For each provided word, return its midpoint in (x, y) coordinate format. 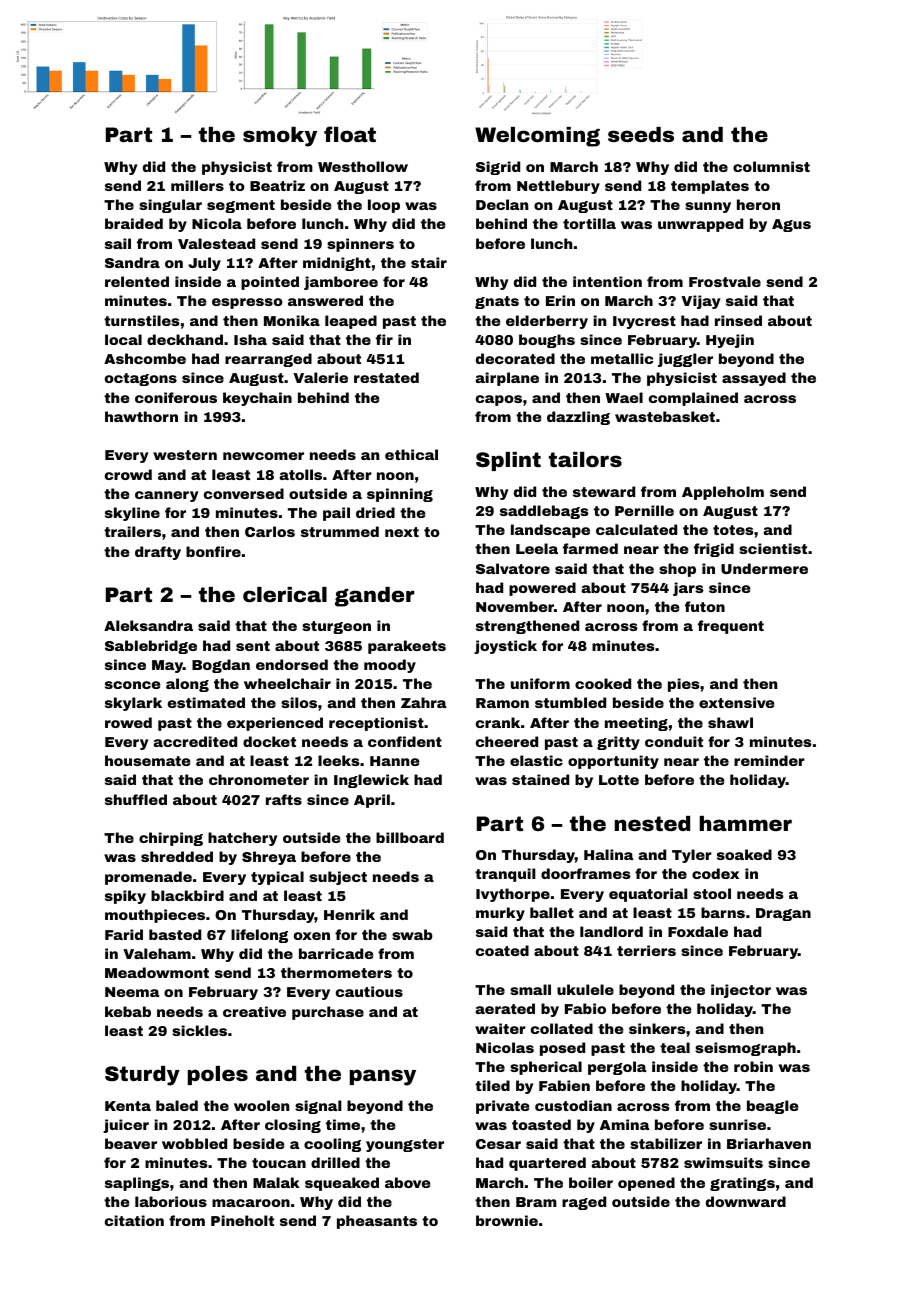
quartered (547, 1164)
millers (197, 185)
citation (134, 1220)
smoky (280, 137)
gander (374, 597)
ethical (411, 454)
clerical (285, 594)
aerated (505, 1008)
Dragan (783, 914)
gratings (742, 1184)
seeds (641, 134)
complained (693, 399)
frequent (731, 627)
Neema (132, 992)
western (185, 455)
